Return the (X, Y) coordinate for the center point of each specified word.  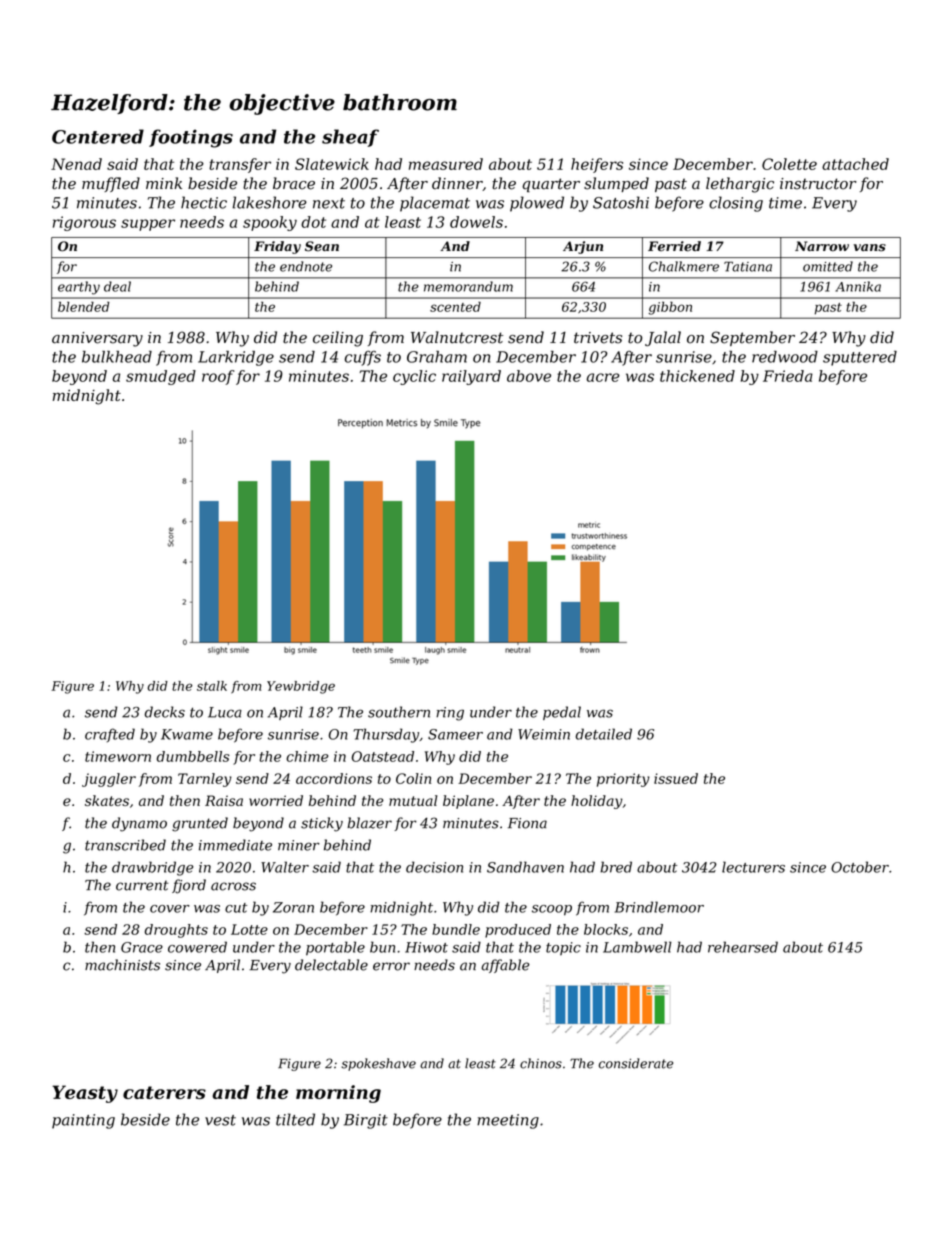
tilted (295, 1119)
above (529, 376)
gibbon (670, 308)
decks (165, 712)
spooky (270, 223)
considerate (636, 1063)
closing (736, 204)
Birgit (366, 1121)
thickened (697, 376)
